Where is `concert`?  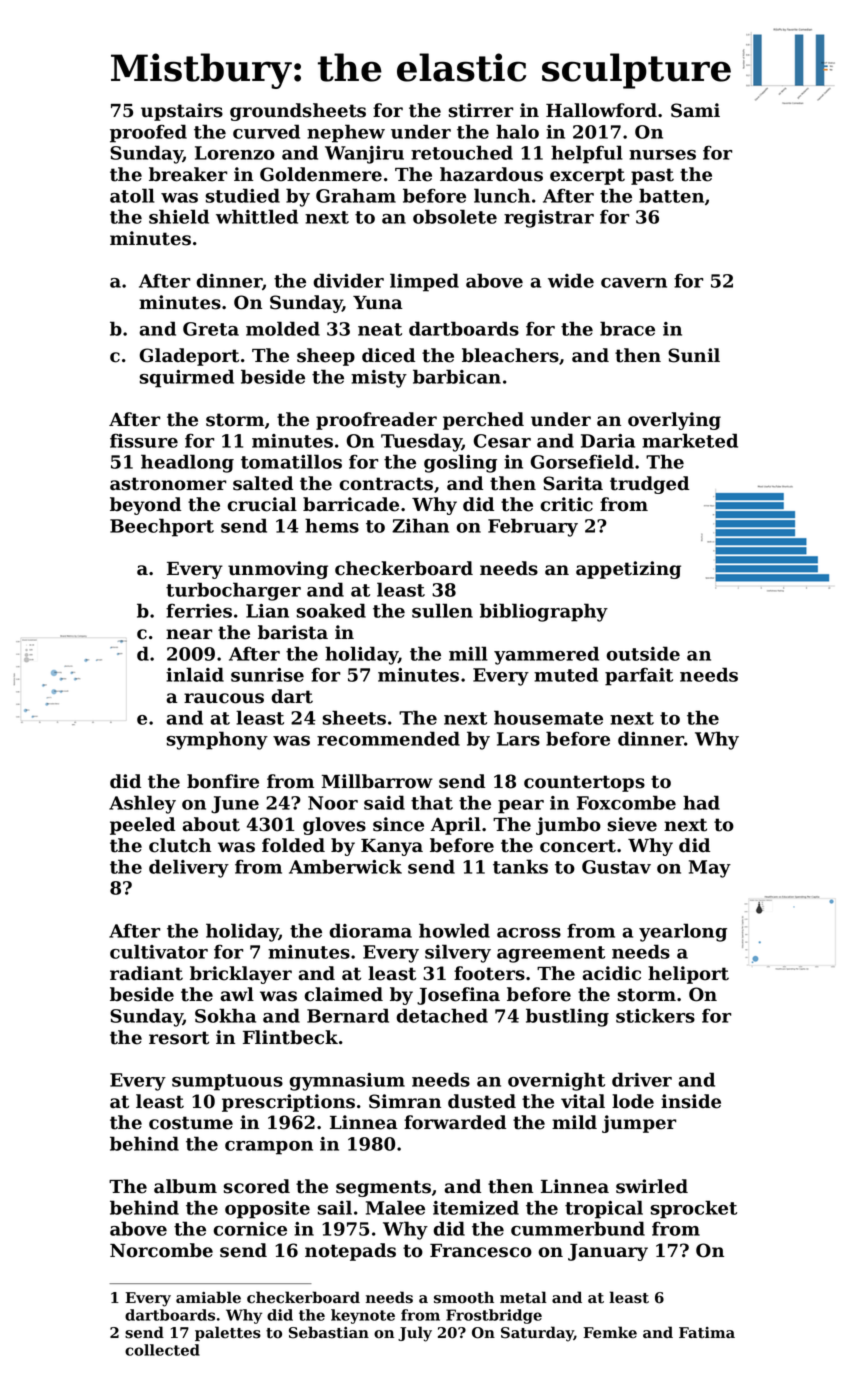
concert is located at coordinates (578, 846).
